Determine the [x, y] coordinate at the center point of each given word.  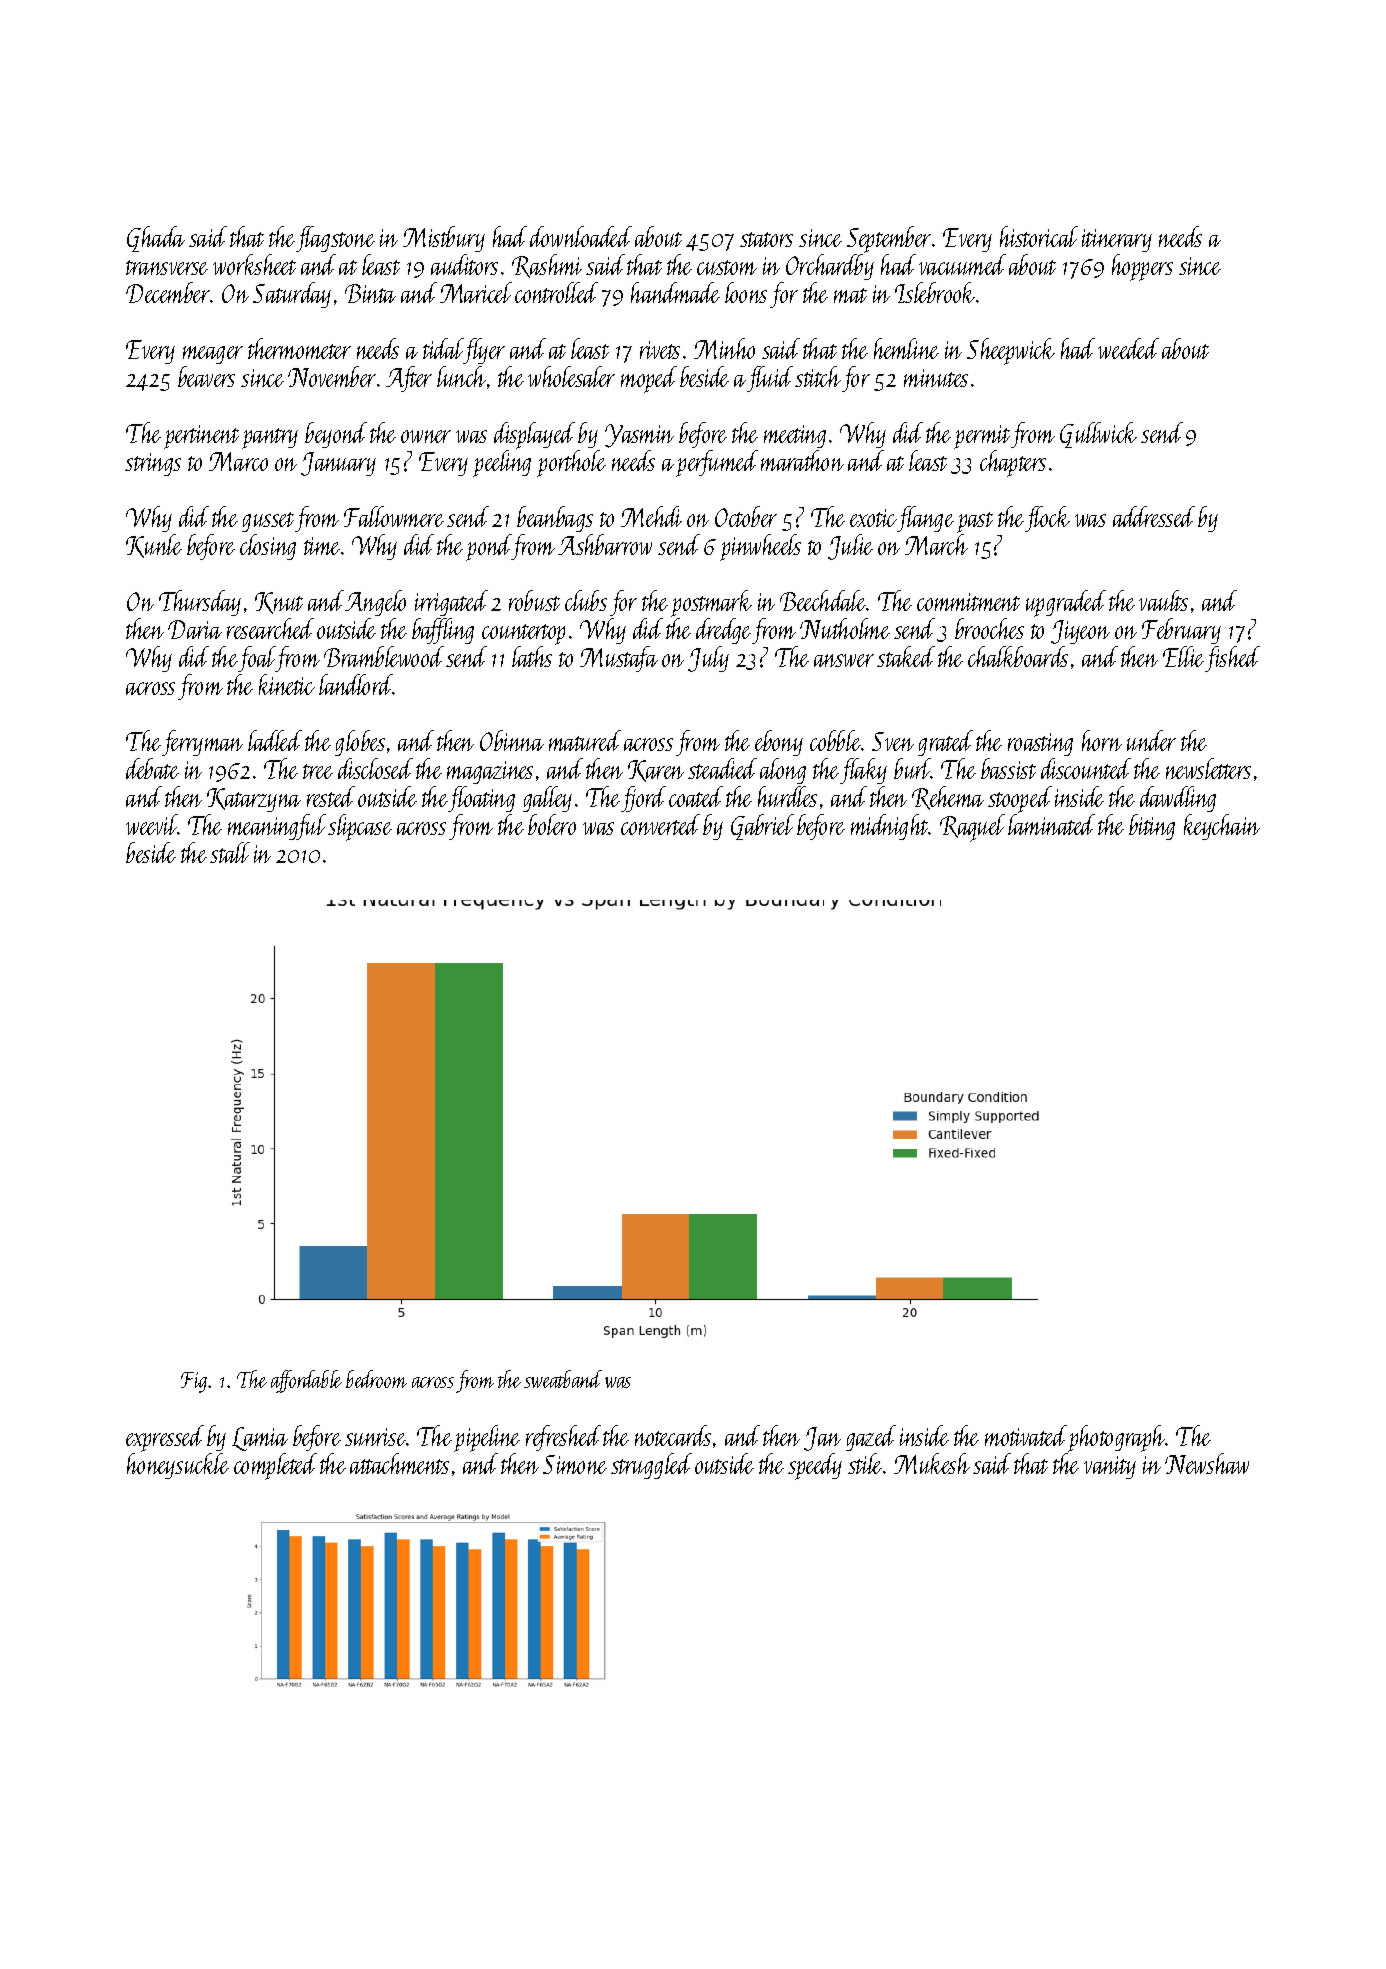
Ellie [1183, 656]
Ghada [156, 239]
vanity [1110, 1467]
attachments [399, 1463]
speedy [815, 1466]
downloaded [581, 236]
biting [1152, 827]
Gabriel [762, 827]
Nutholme [845, 628]
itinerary [1117, 240]
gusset [268, 522]
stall [230, 852]
